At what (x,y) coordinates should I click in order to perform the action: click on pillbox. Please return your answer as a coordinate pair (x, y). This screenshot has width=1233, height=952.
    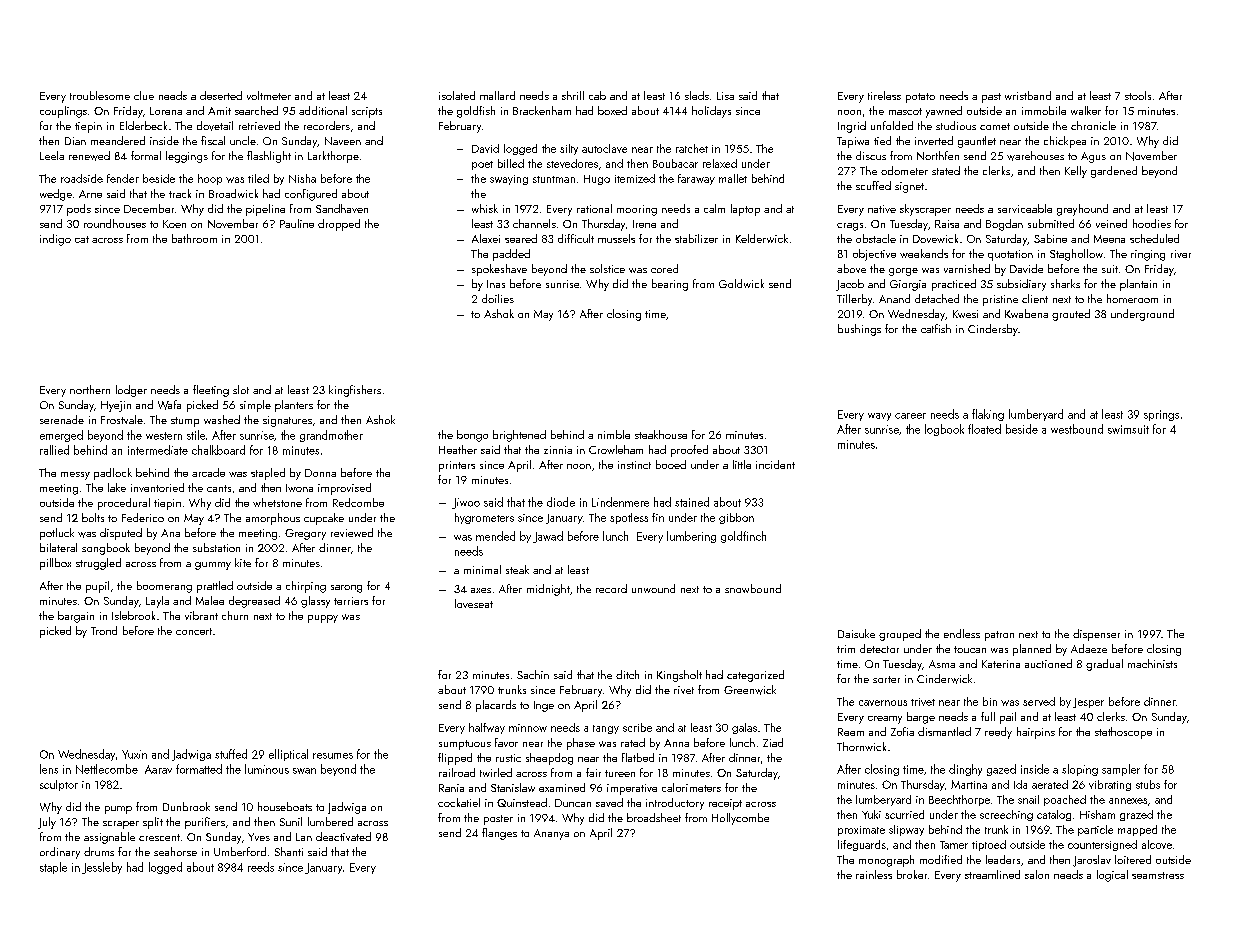
    Looking at the image, I should click on (55, 564).
